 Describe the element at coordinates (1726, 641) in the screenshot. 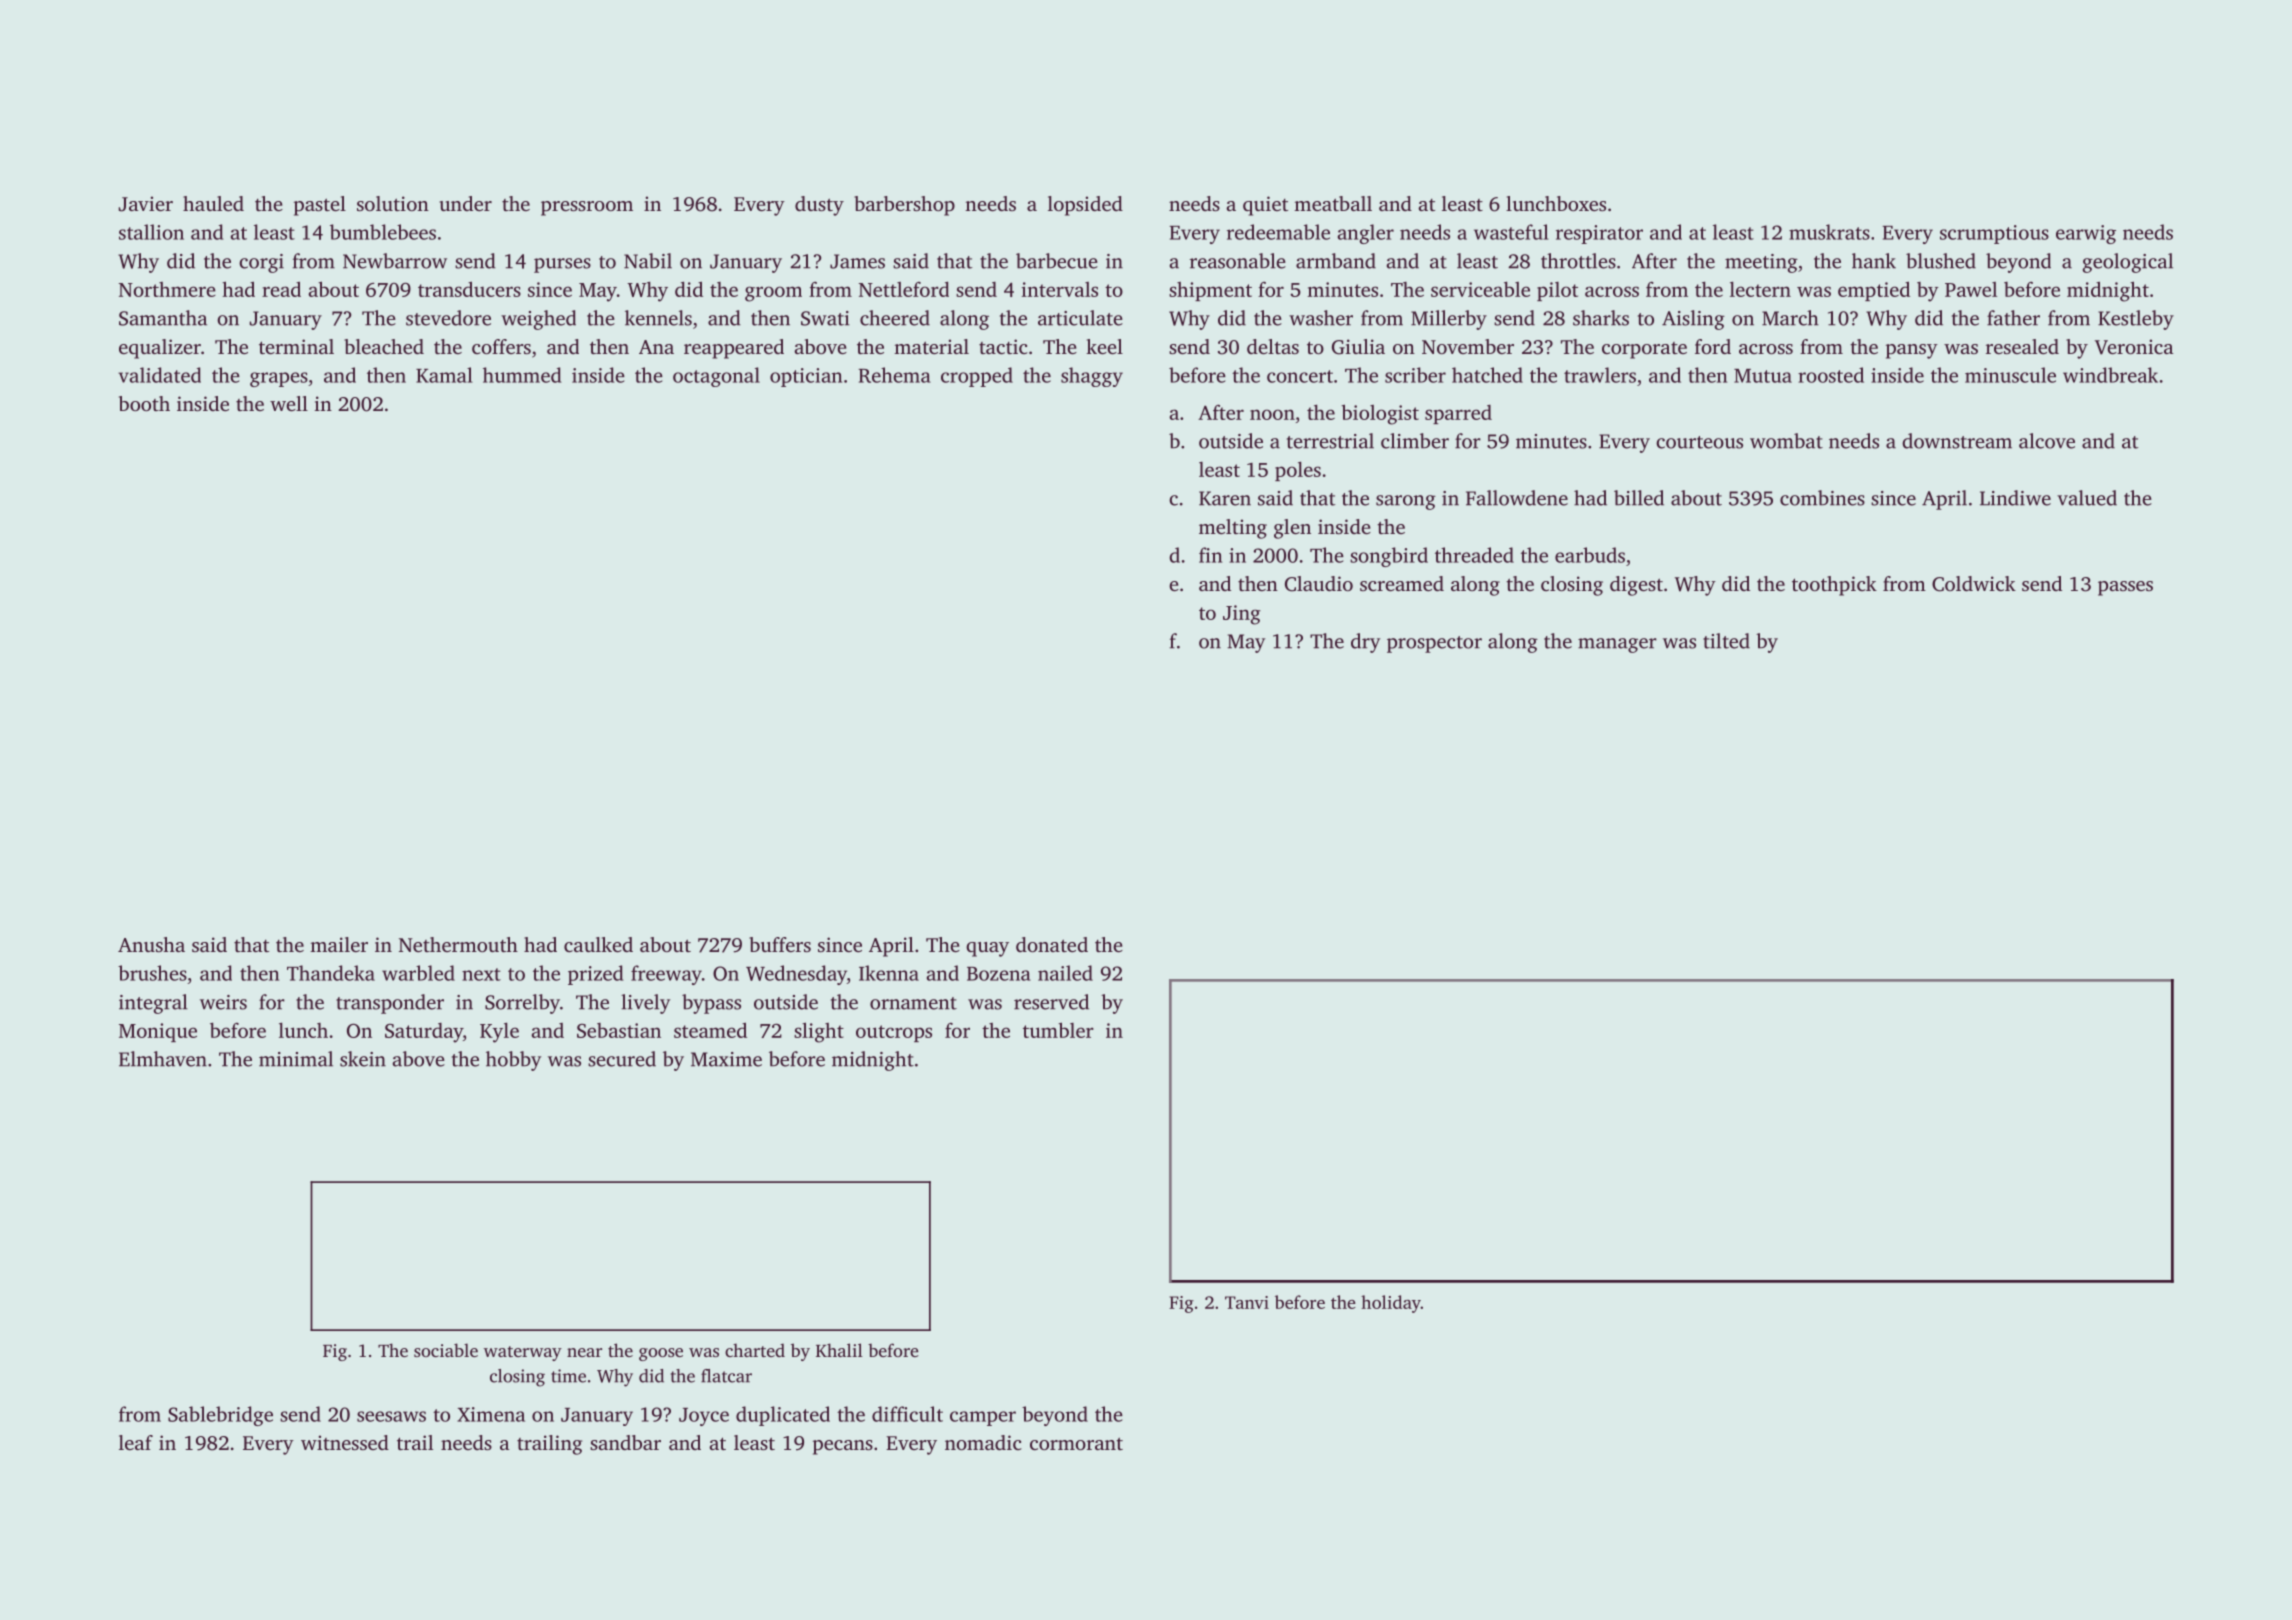

I see `tilted` at that location.
